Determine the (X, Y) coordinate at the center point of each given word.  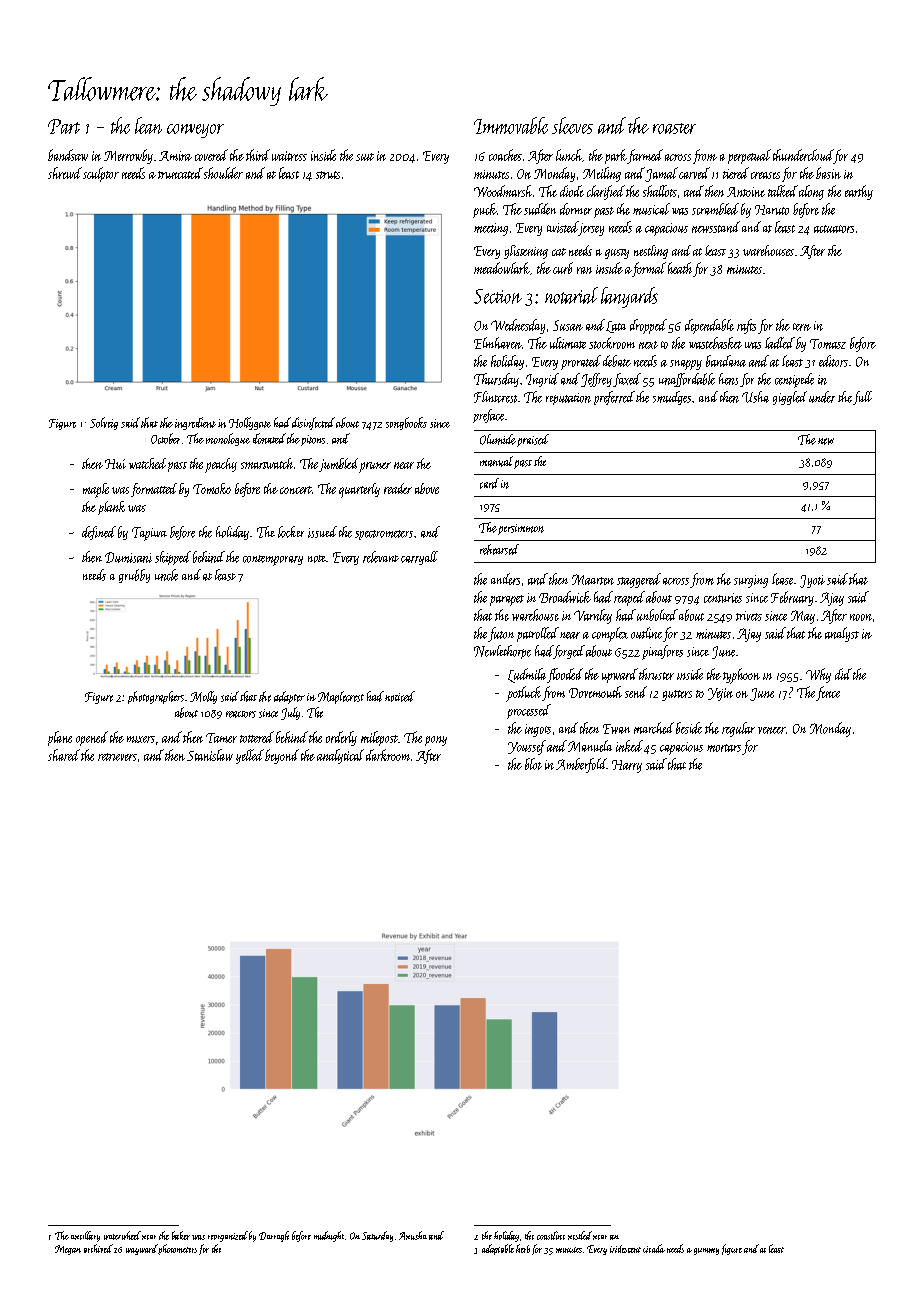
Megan (68, 1250)
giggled (790, 398)
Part (64, 126)
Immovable (511, 125)
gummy (706, 1251)
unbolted (657, 615)
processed (529, 711)
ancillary (85, 1236)
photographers (156, 697)
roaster (674, 128)
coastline (551, 1235)
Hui (115, 464)
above (427, 488)
